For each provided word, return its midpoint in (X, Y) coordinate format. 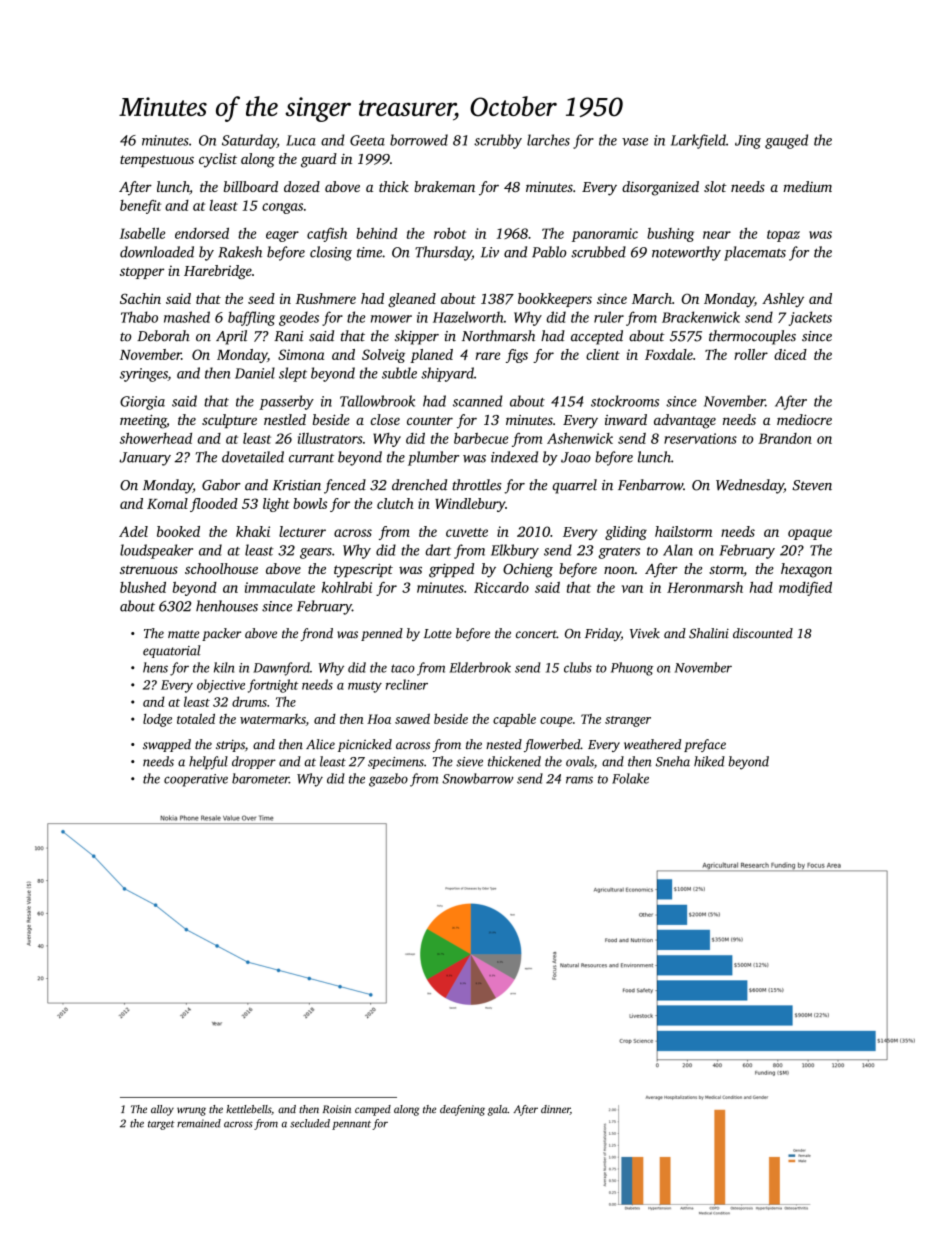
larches (548, 140)
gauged (786, 141)
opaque (810, 534)
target (161, 1125)
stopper (142, 273)
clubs (578, 667)
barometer (260, 778)
